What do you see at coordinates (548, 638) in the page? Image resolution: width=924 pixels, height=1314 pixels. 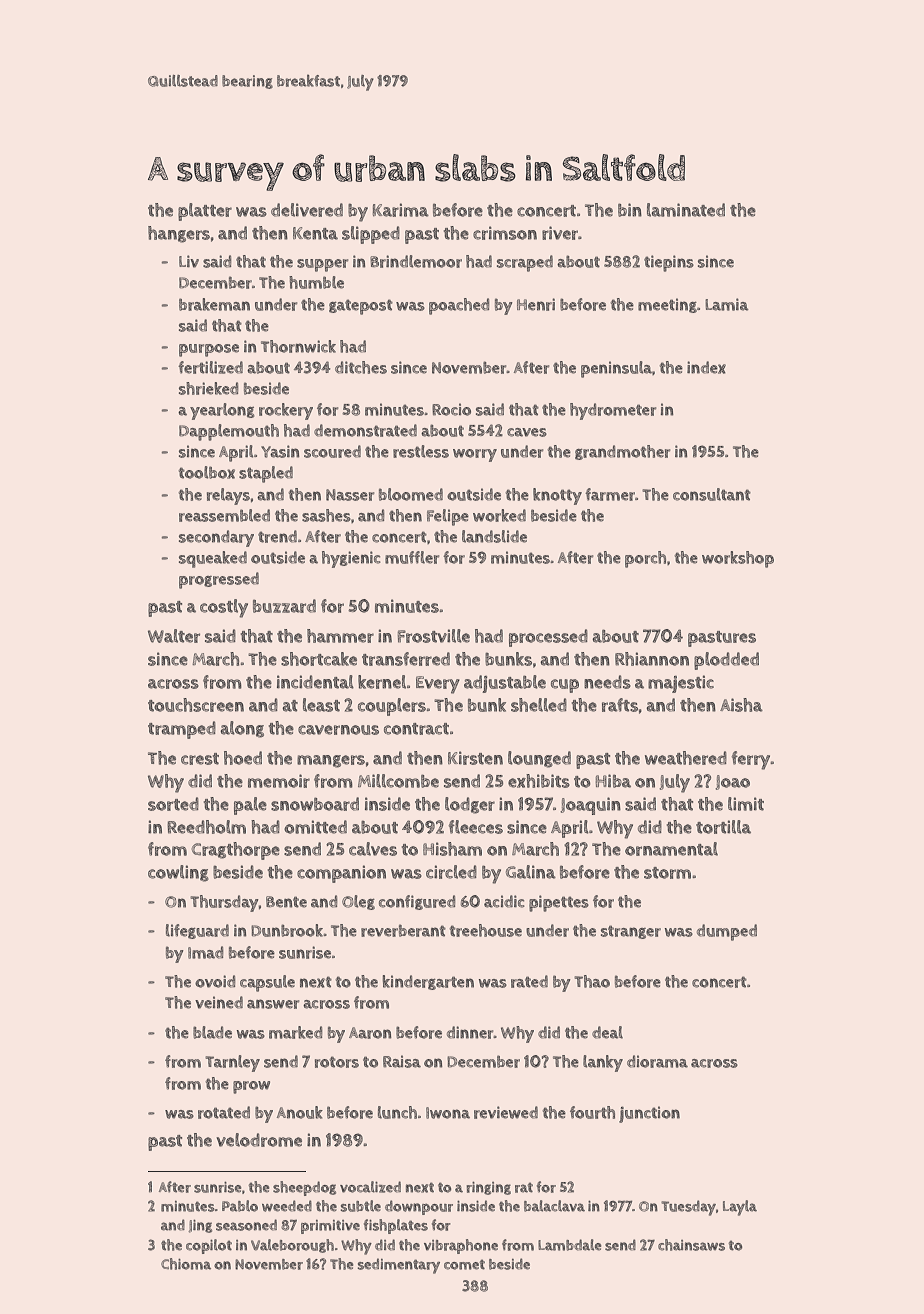 I see `processed` at bounding box center [548, 638].
